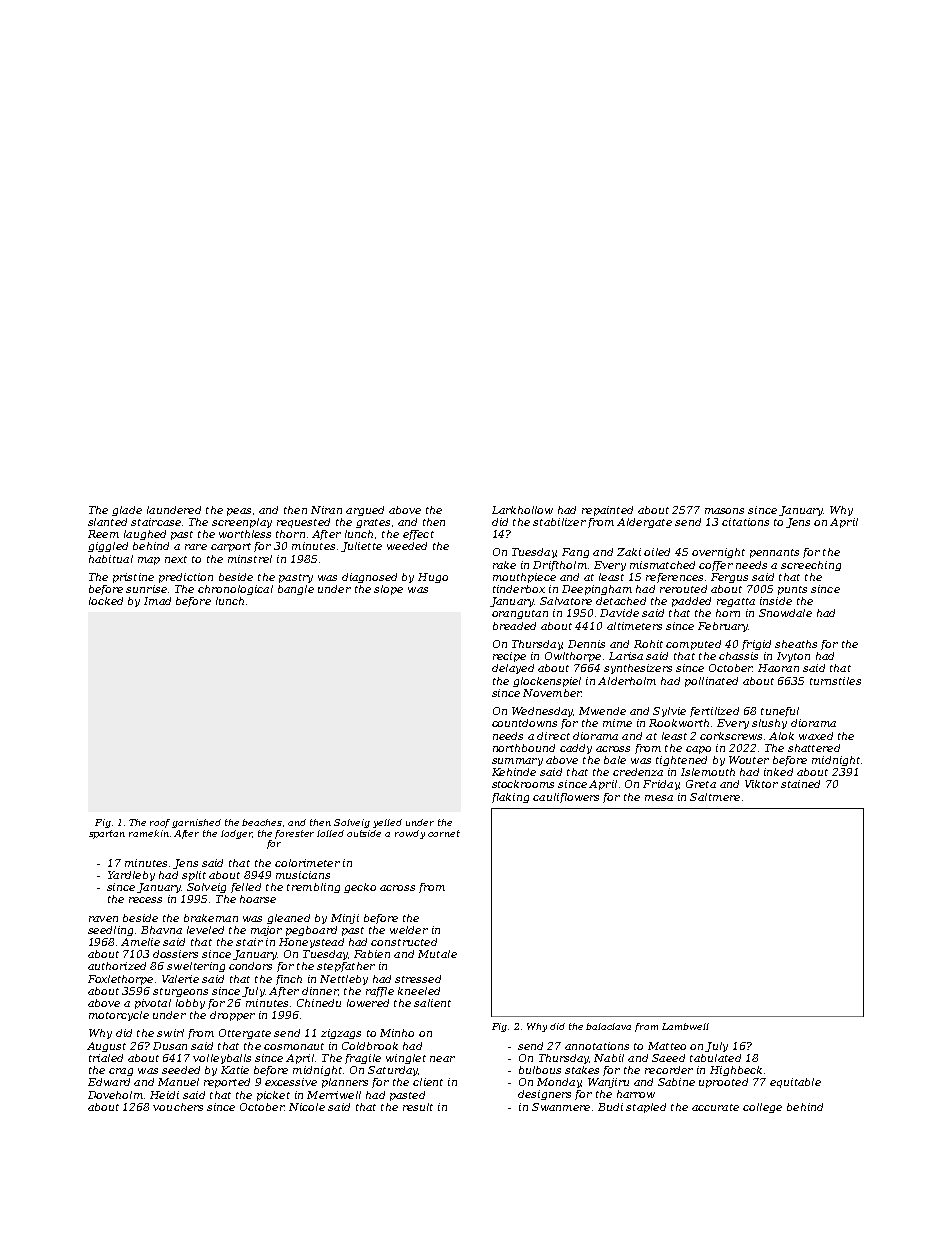  I want to click on Nicole, so click(307, 1107).
